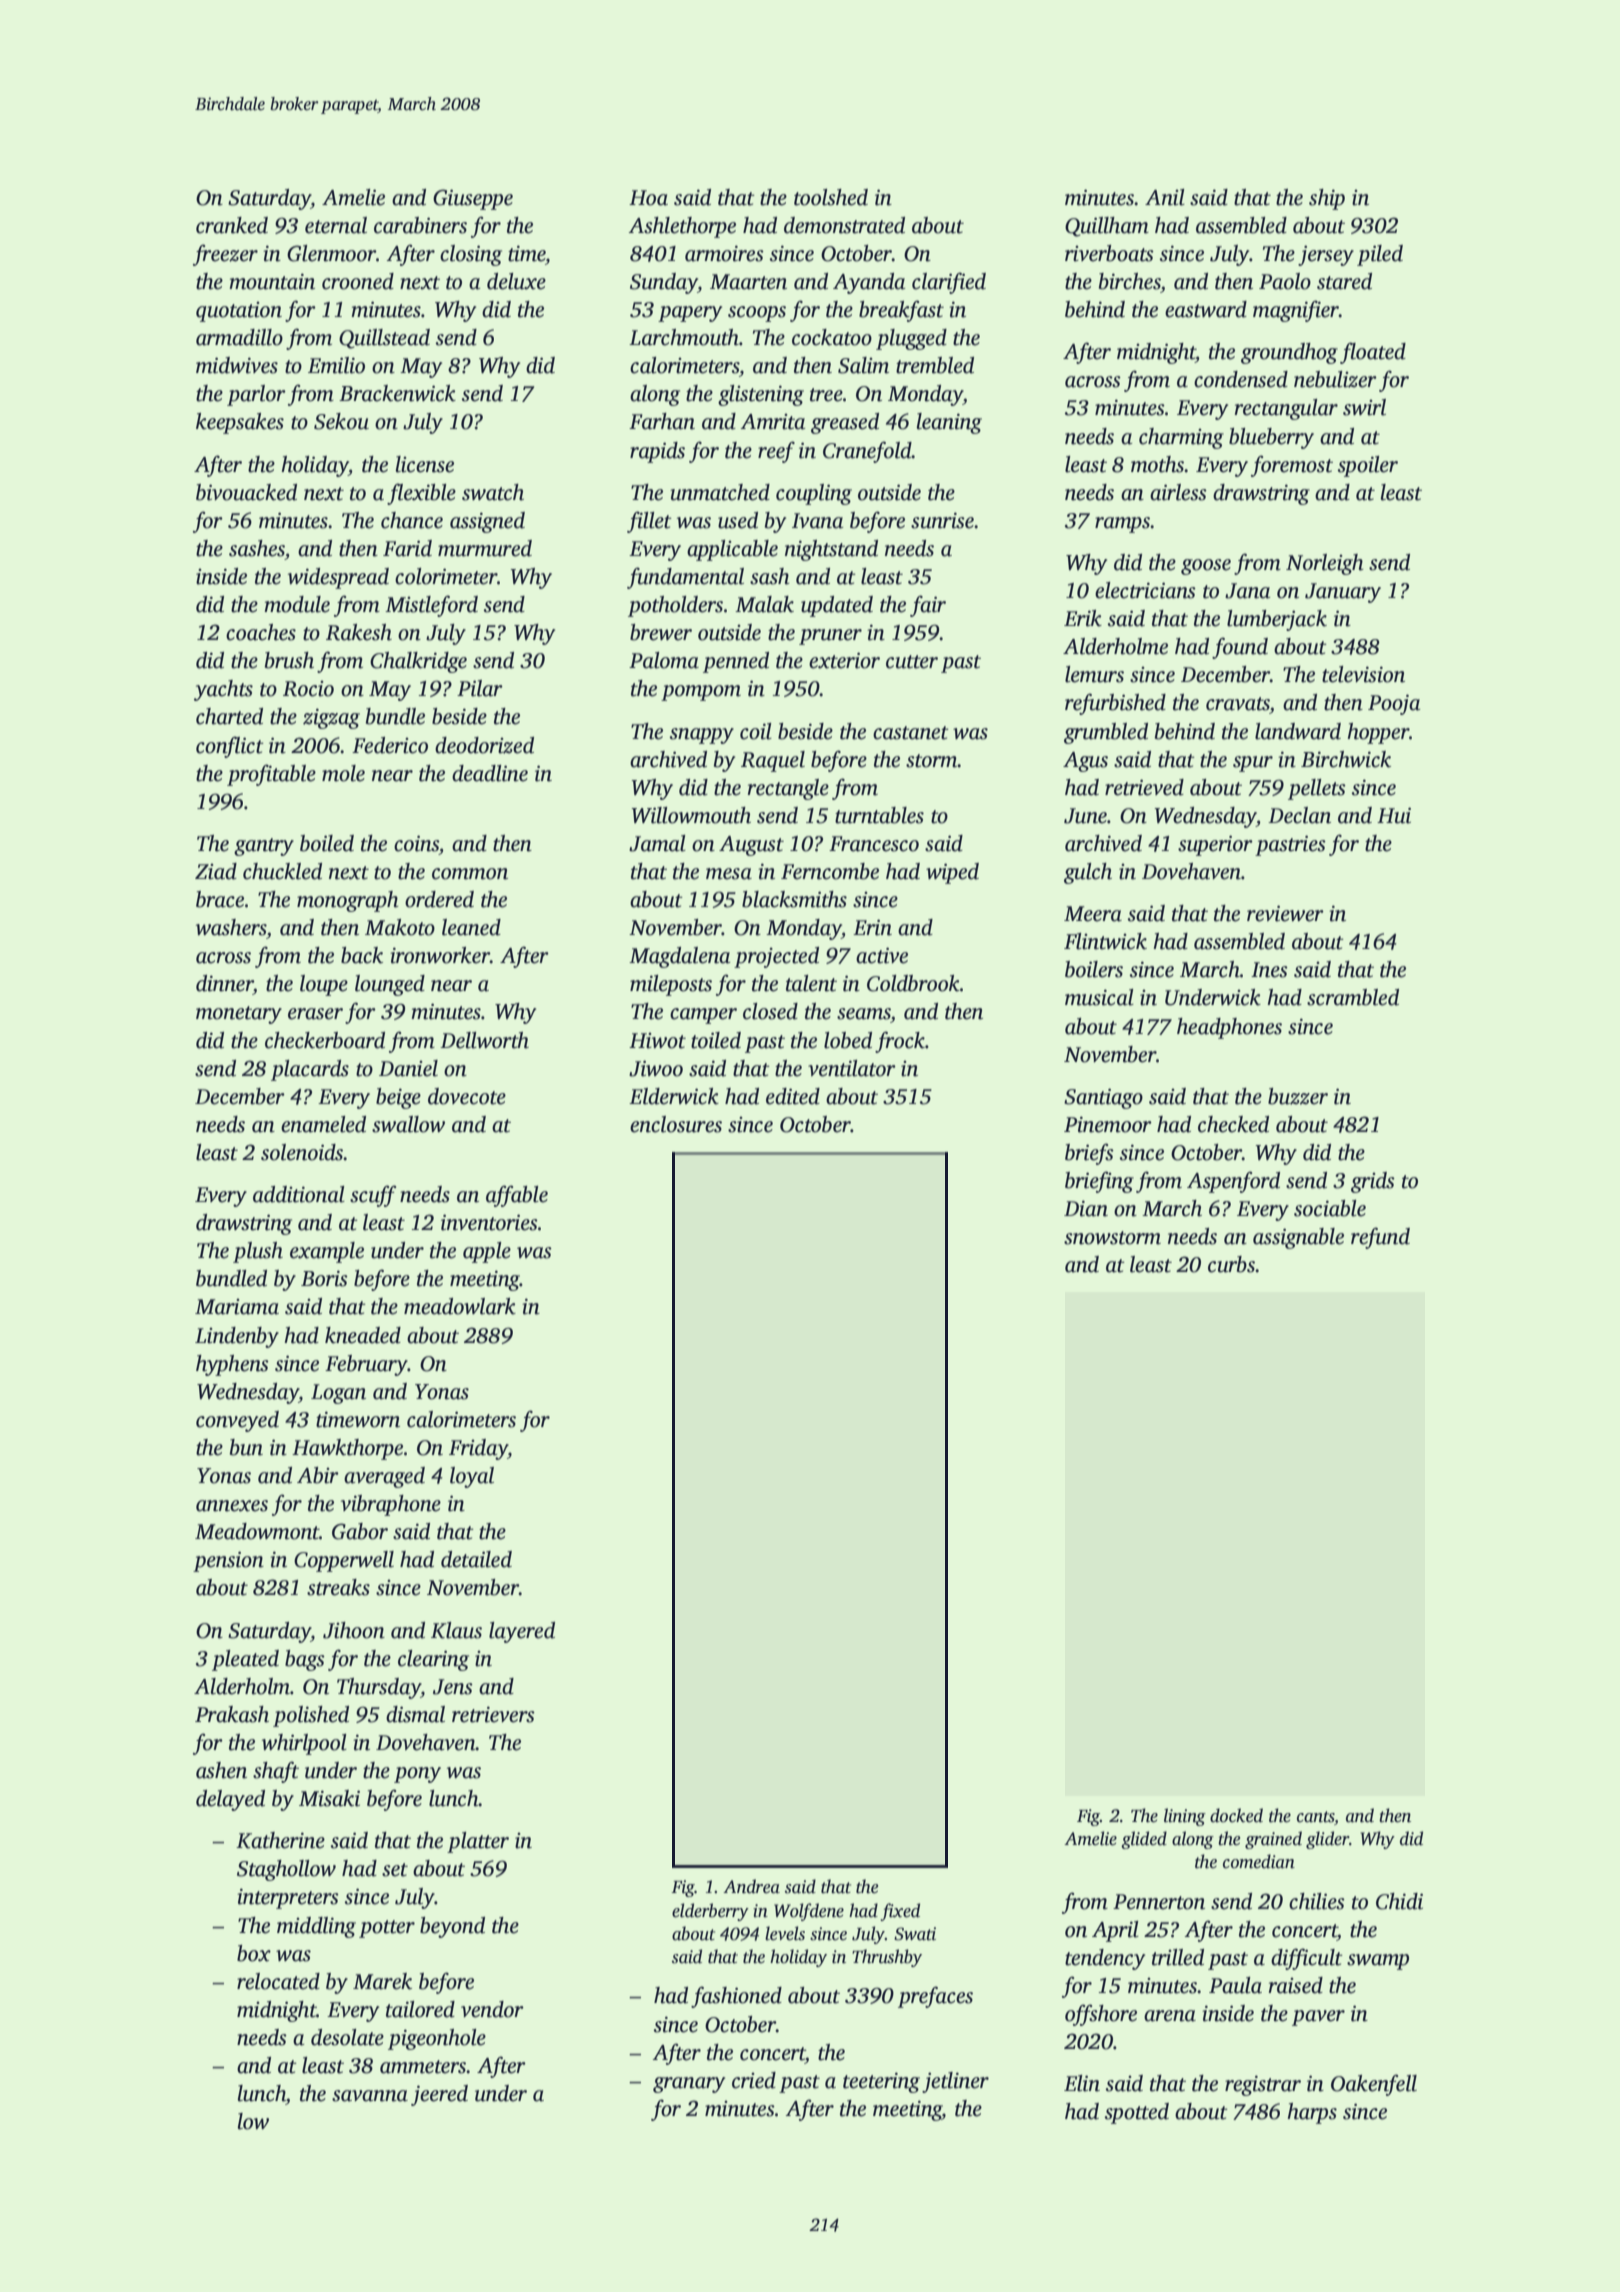 This document has height=2292, width=1620. Describe the element at coordinates (793, 1096) in the document. I see `edited` at that location.
